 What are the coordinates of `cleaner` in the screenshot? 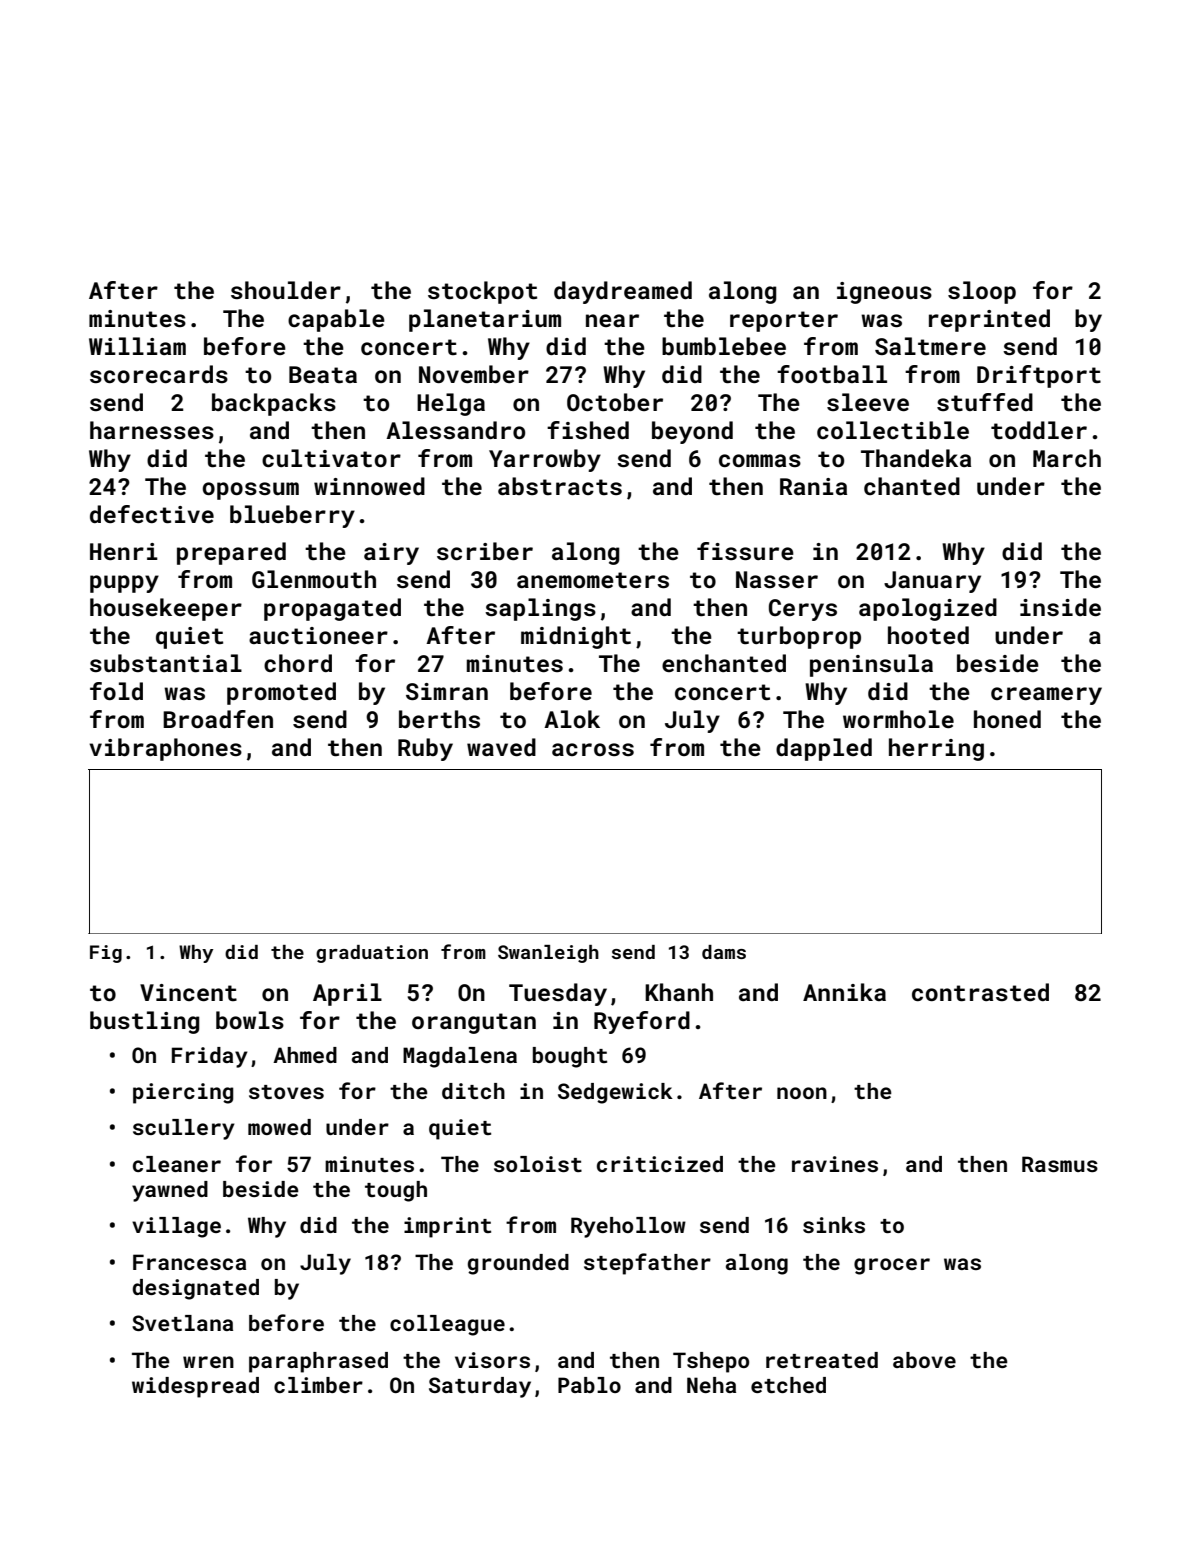 It's located at (177, 1164).
